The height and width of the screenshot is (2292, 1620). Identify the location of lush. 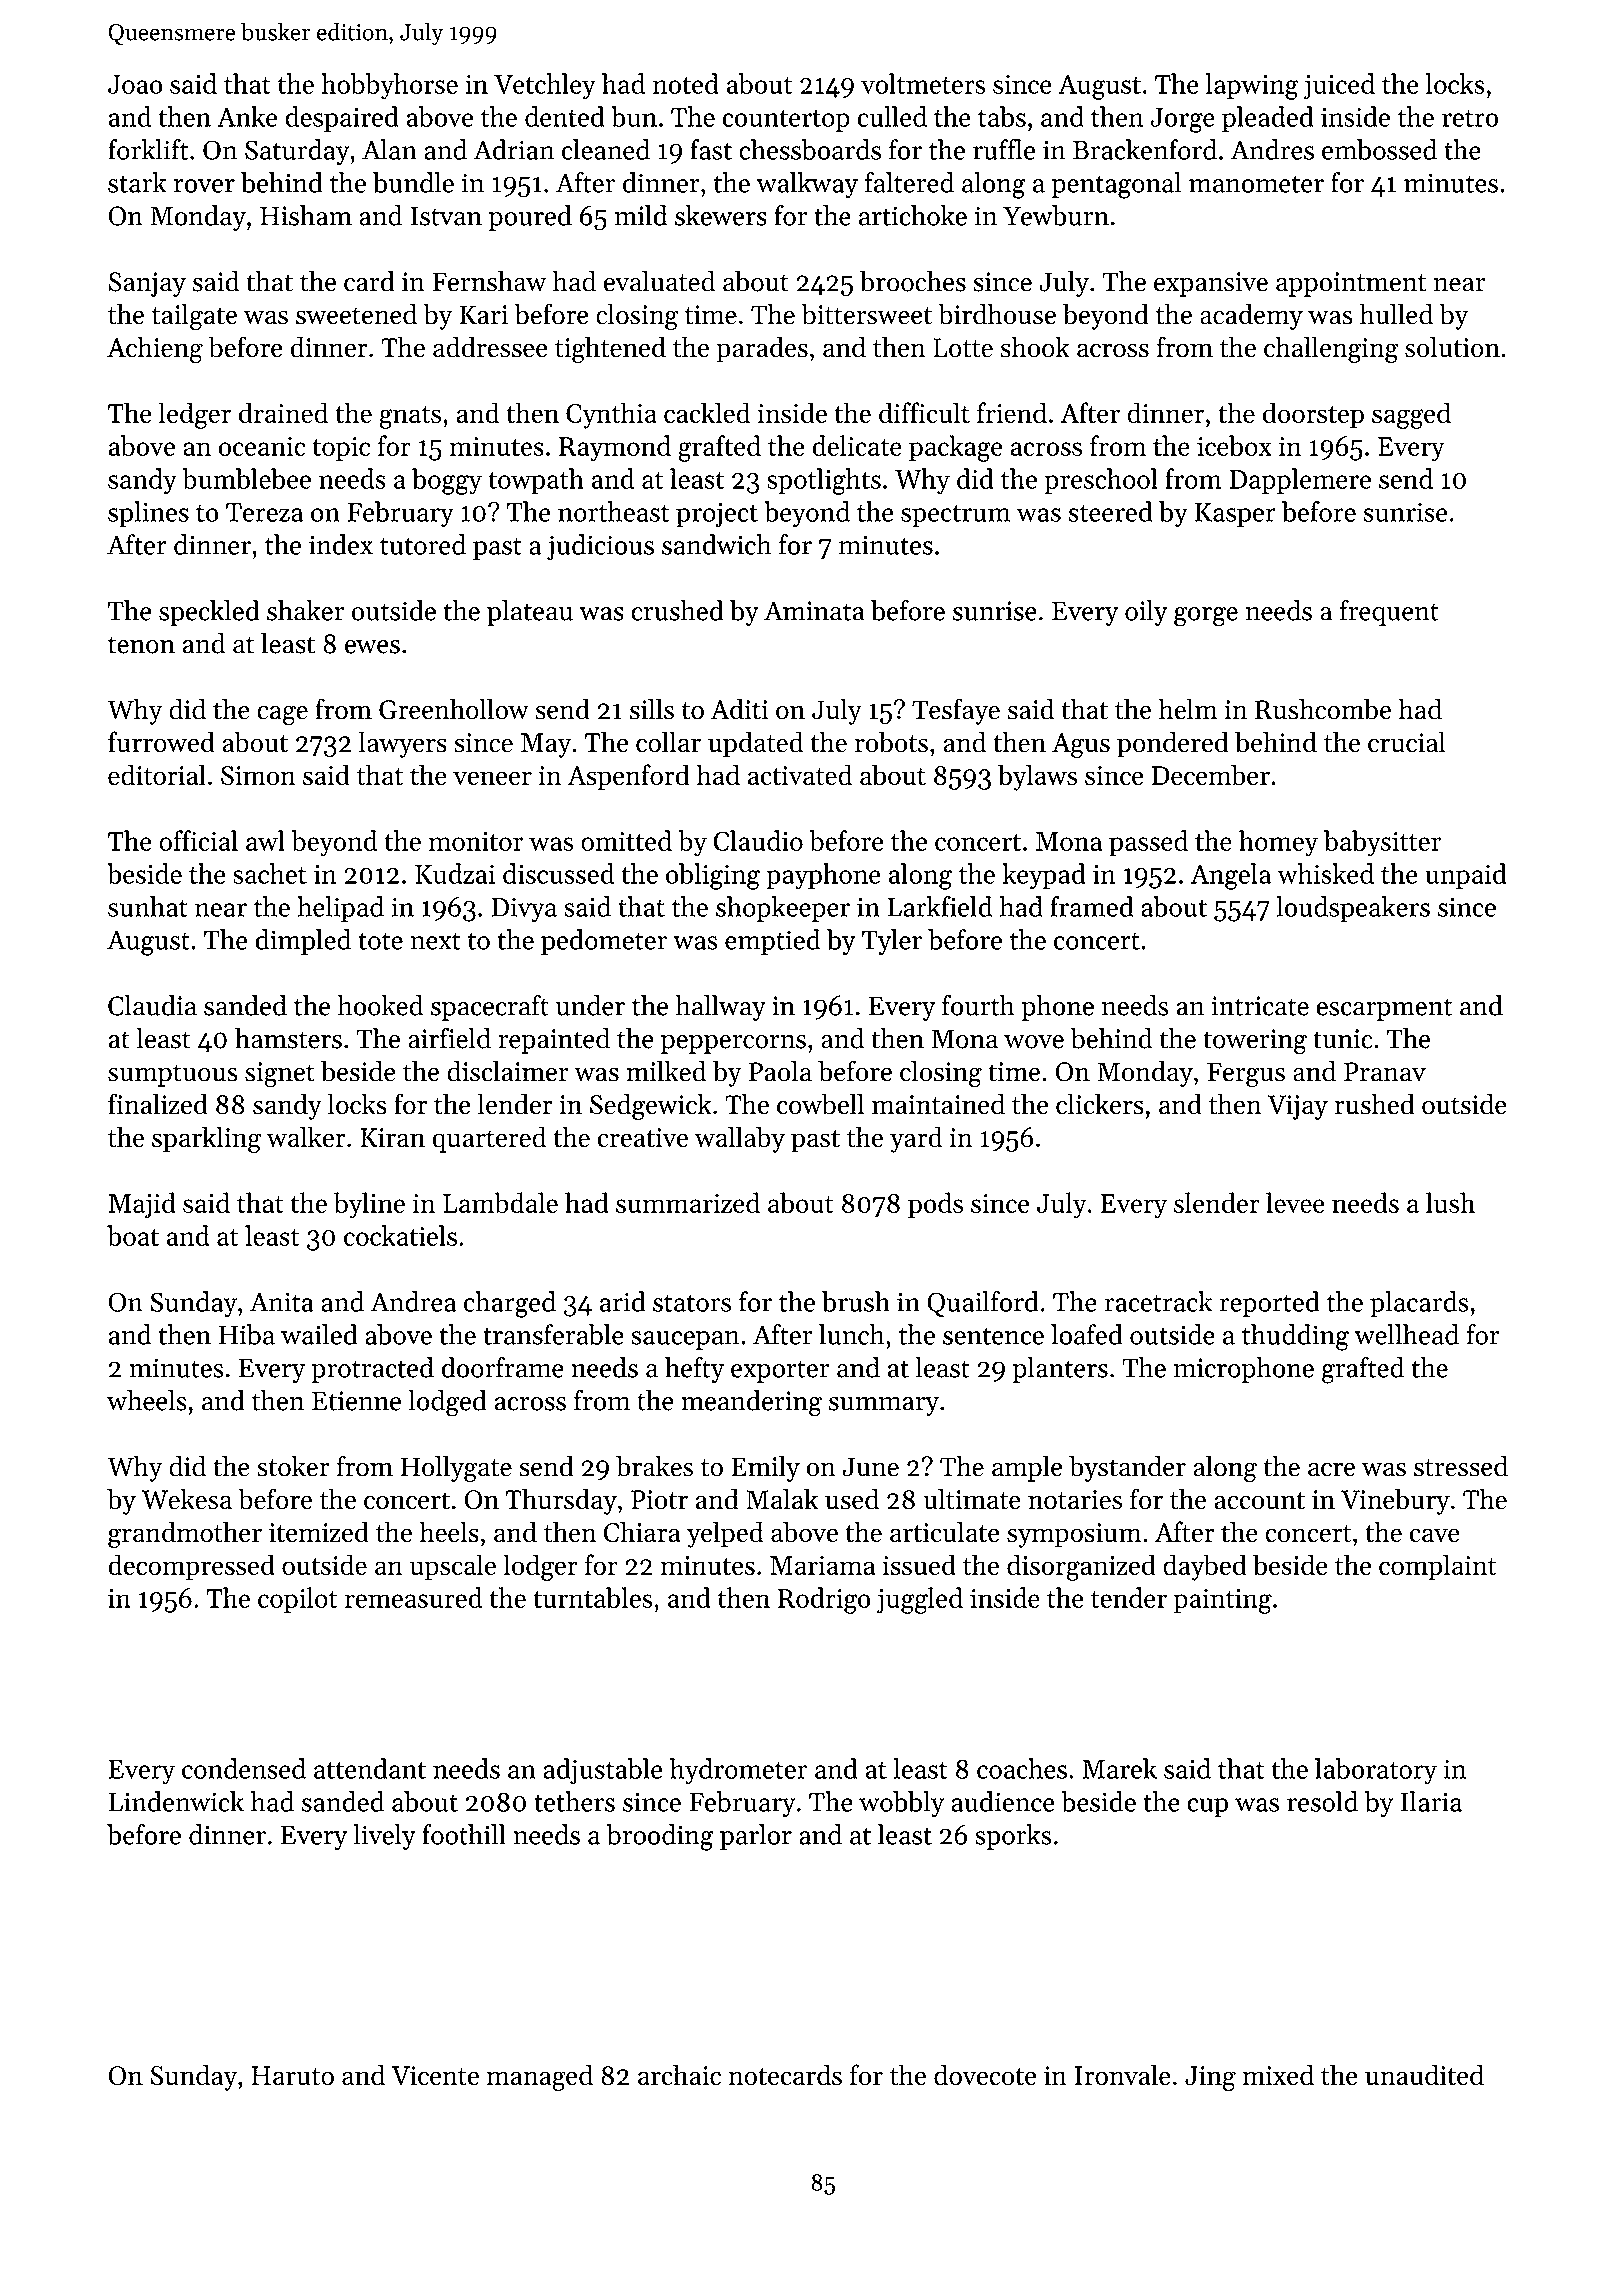
(1450, 1202).
